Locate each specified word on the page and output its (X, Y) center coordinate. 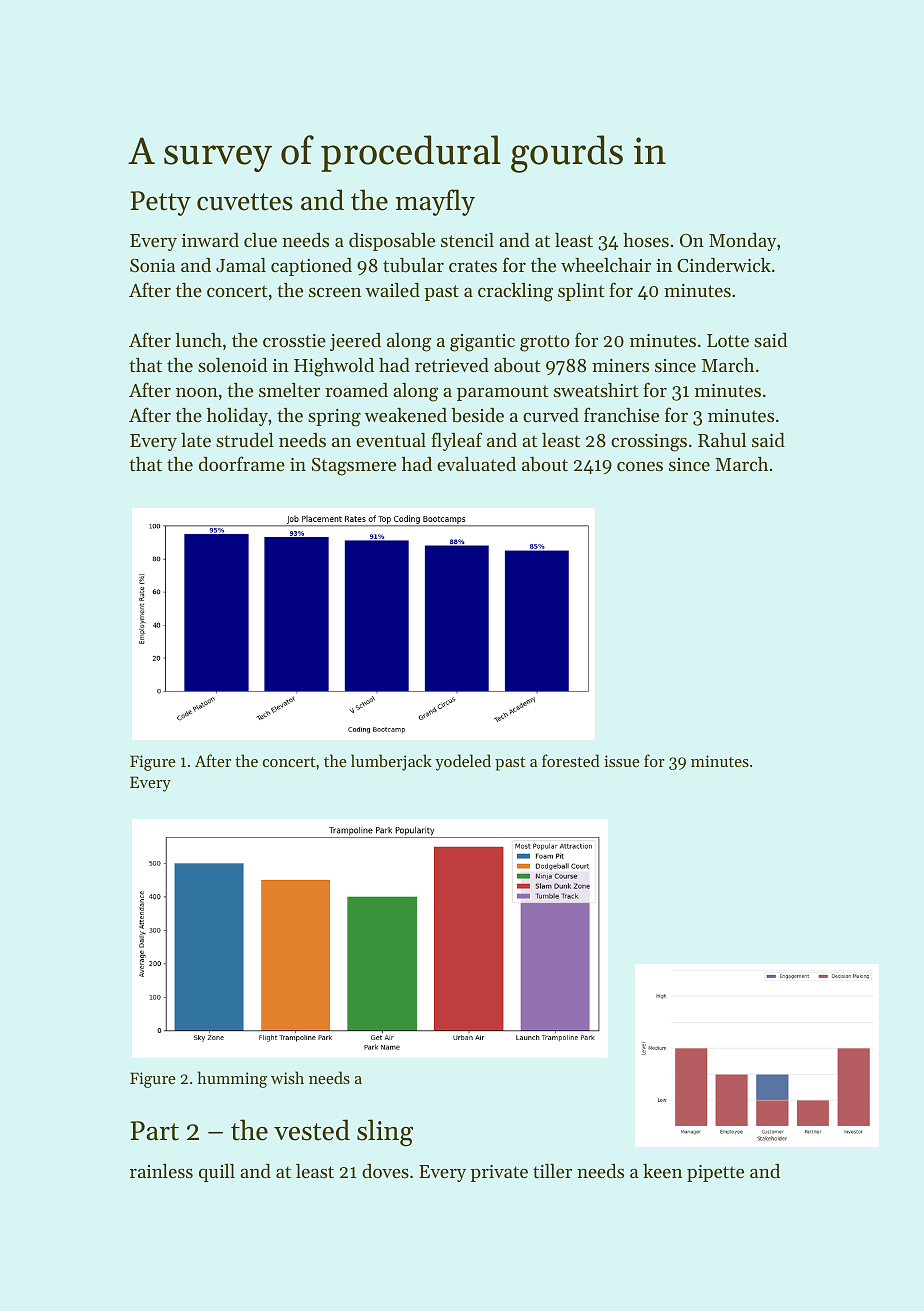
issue (622, 761)
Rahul (722, 440)
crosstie (294, 340)
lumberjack (391, 762)
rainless (161, 1171)
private (499, 1173)
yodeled (463, 762)
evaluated (476, 464)
